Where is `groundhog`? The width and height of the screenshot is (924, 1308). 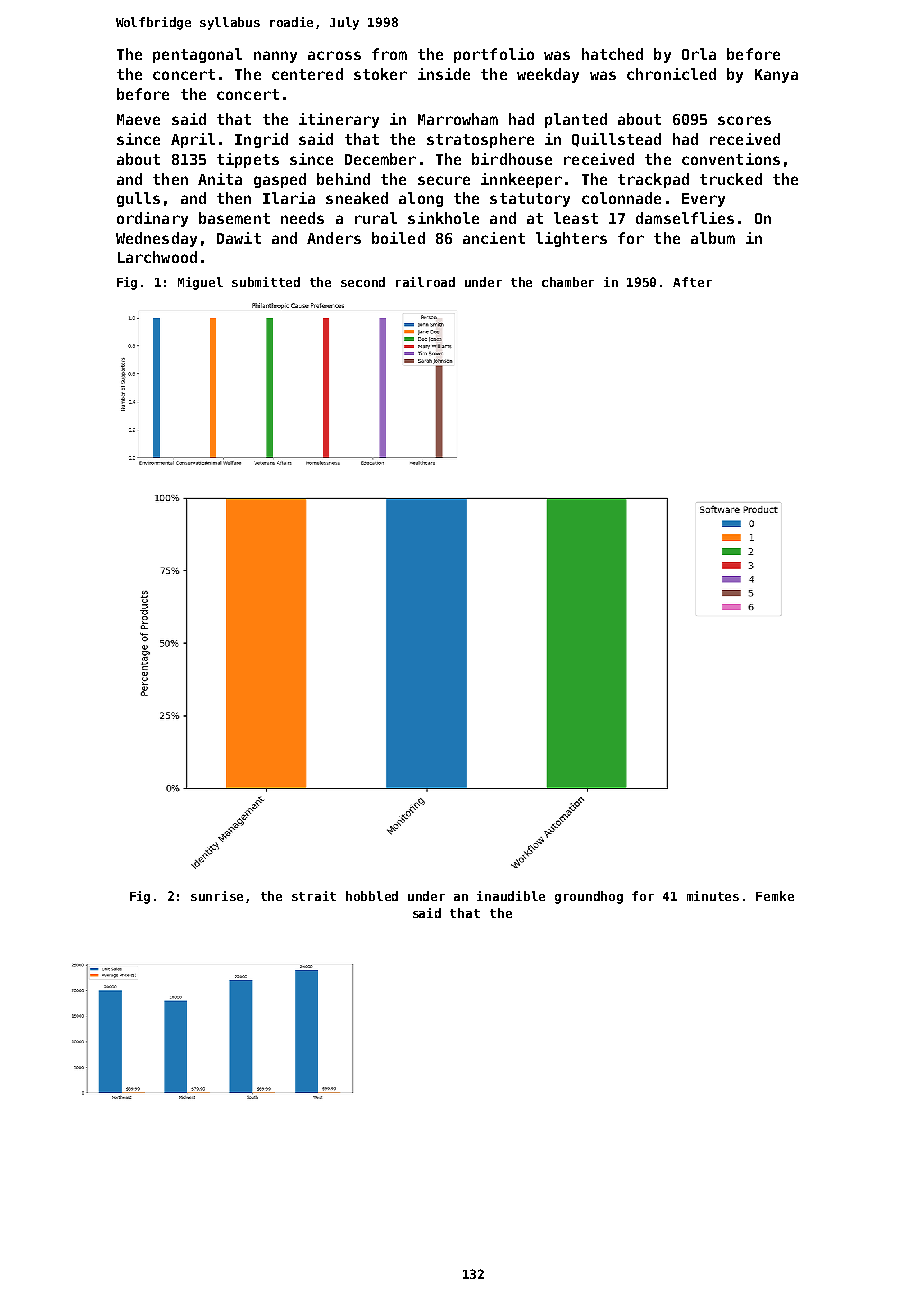
groundhog is located at coordinates (589, 897).
